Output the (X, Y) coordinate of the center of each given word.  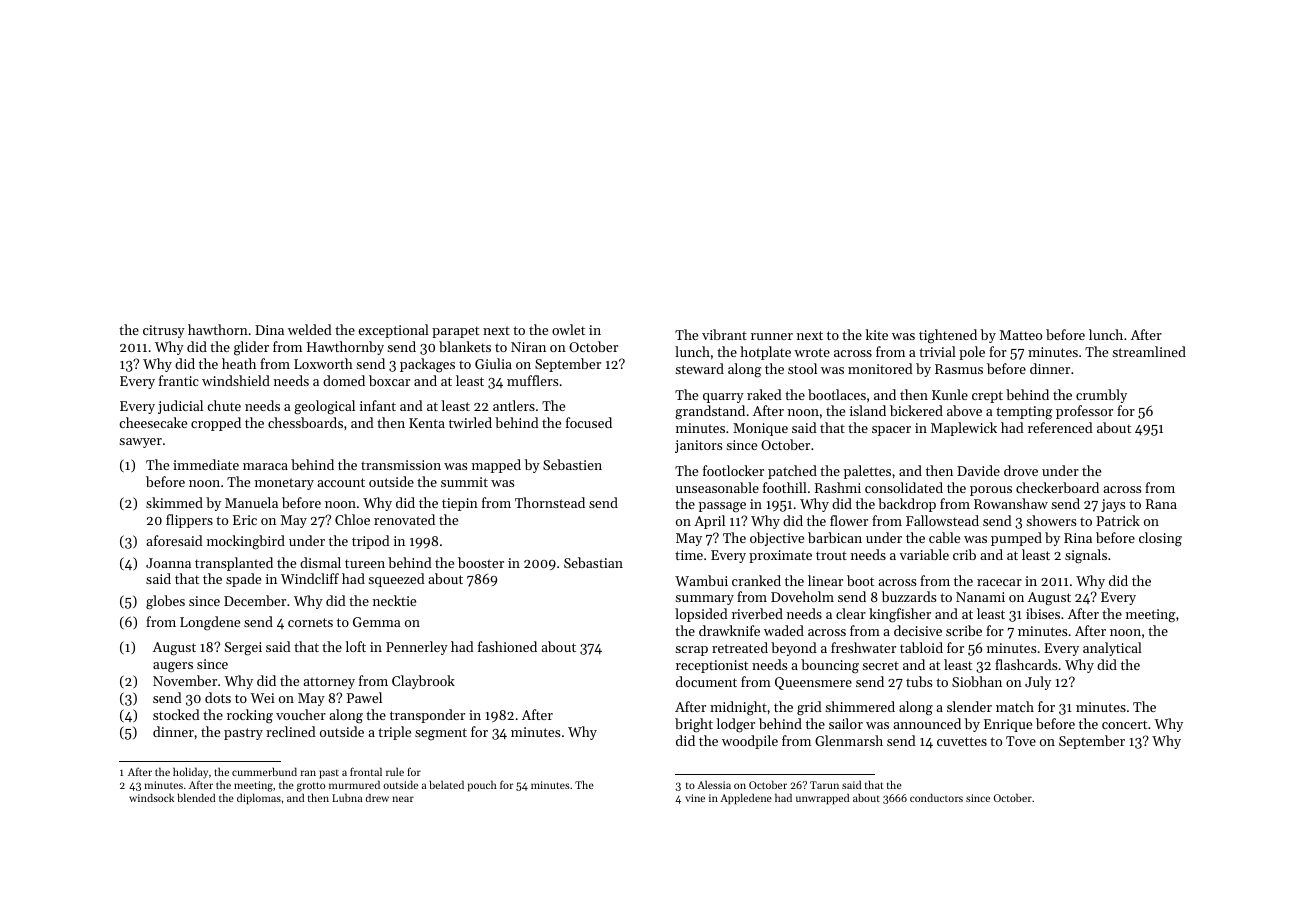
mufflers (532, 380)
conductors (936, 797)
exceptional (393, 331)
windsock (151, 797)
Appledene (746, 799)
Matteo (1021, 335)
